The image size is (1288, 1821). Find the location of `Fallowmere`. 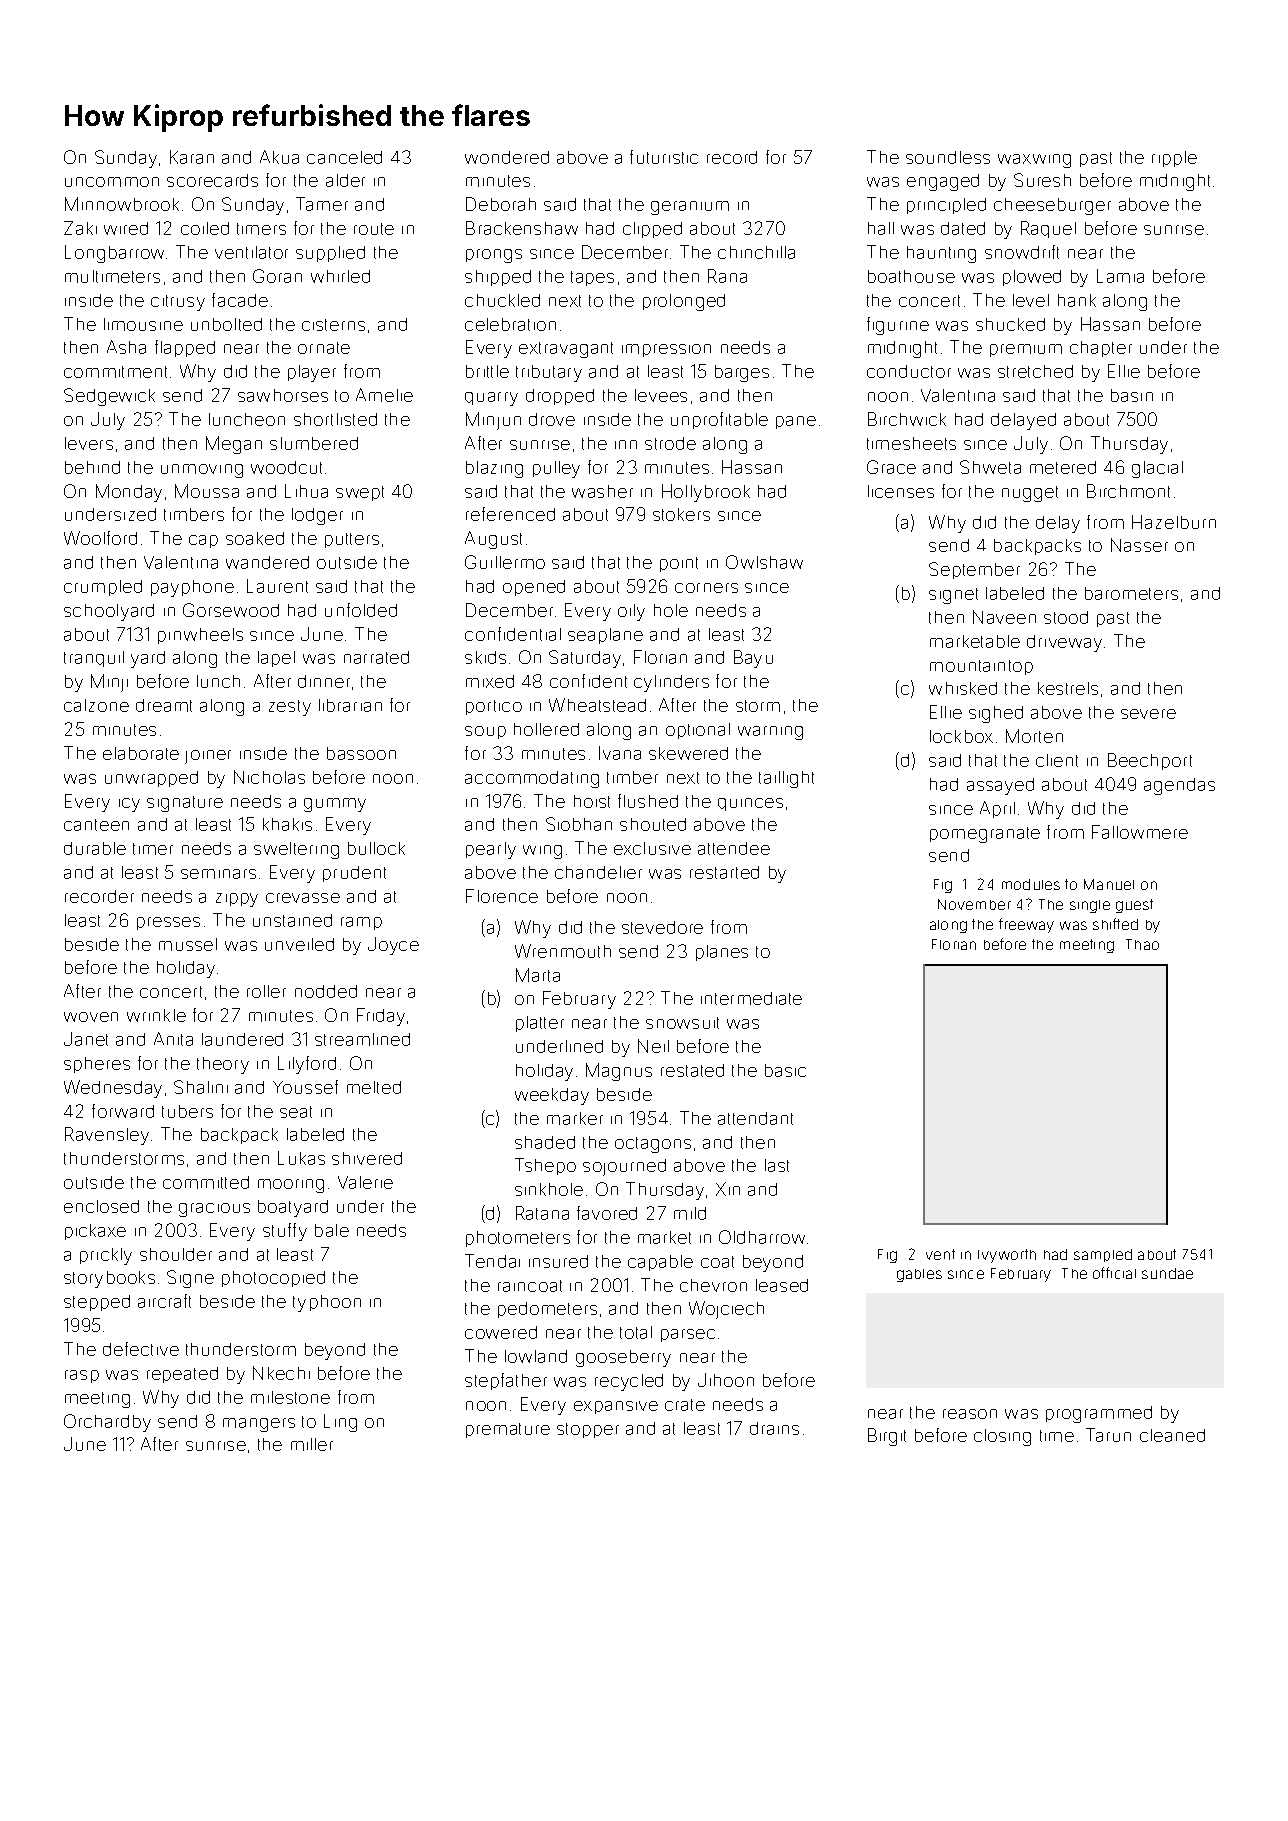

Fallowmere is located at coordinates (1140, 832).
